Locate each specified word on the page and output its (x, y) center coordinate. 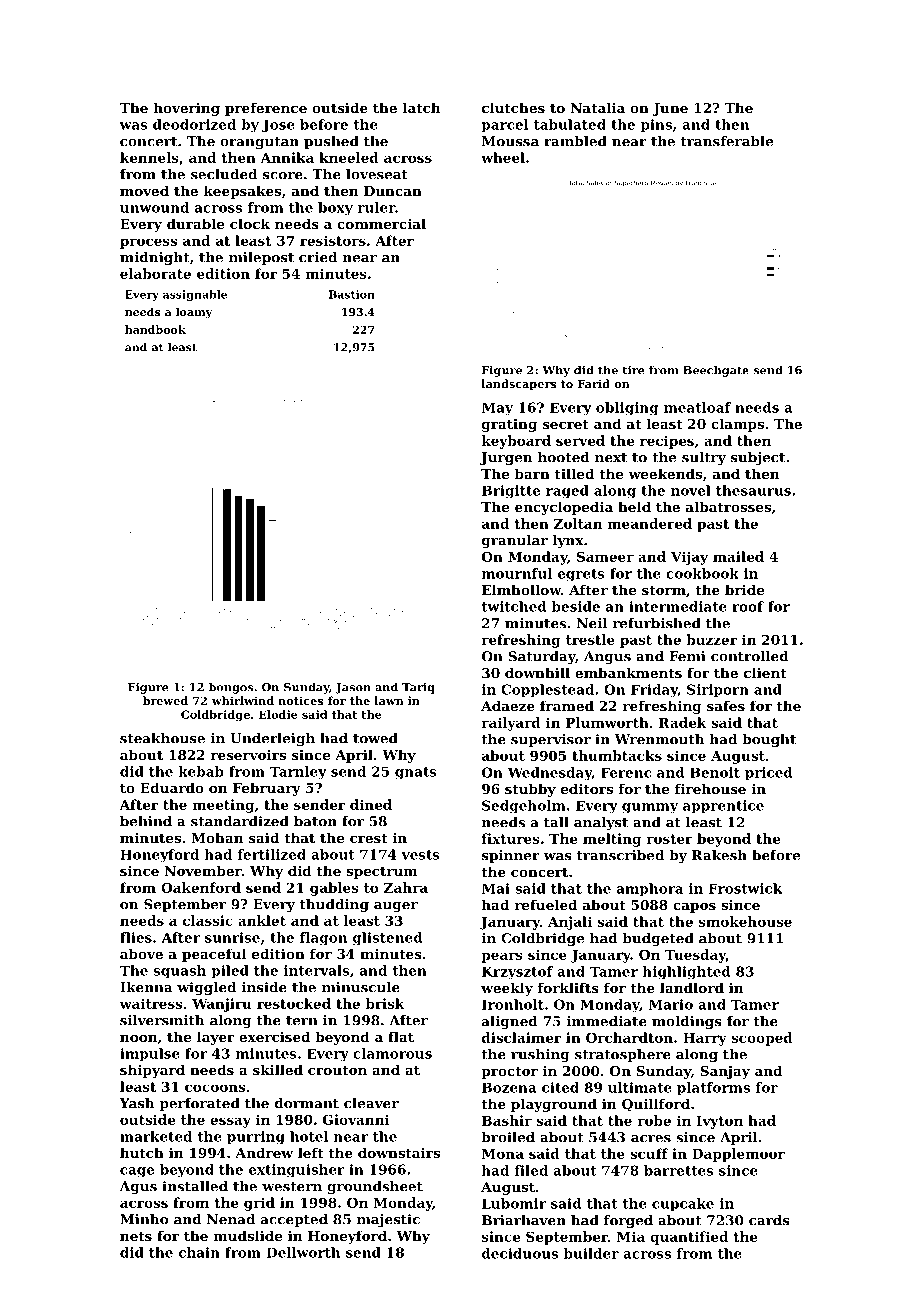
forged (628, 1221)
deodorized (194, 124)
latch (421, 107)
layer (216, 1038)
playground (554, 1105)
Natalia (597, 107)
